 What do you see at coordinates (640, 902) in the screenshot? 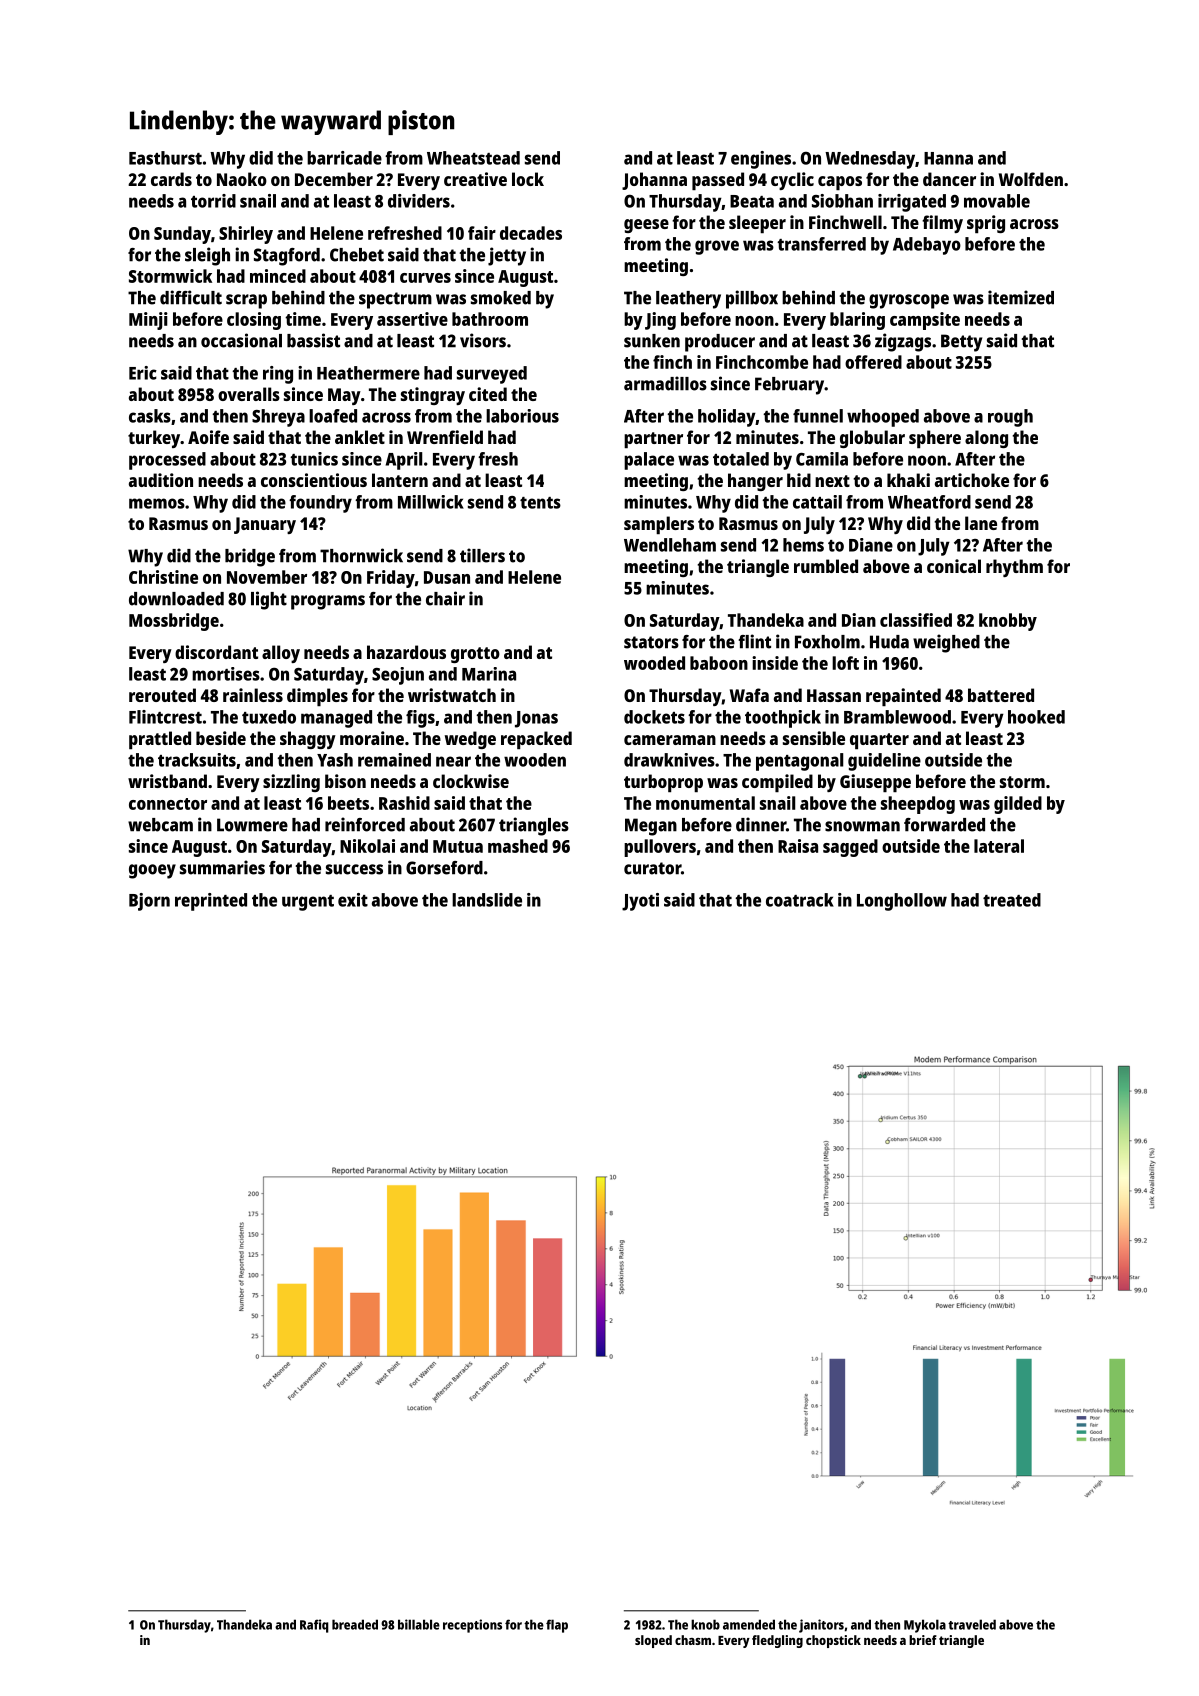
I see `Jyoti` at bounding box center [640, 902].
